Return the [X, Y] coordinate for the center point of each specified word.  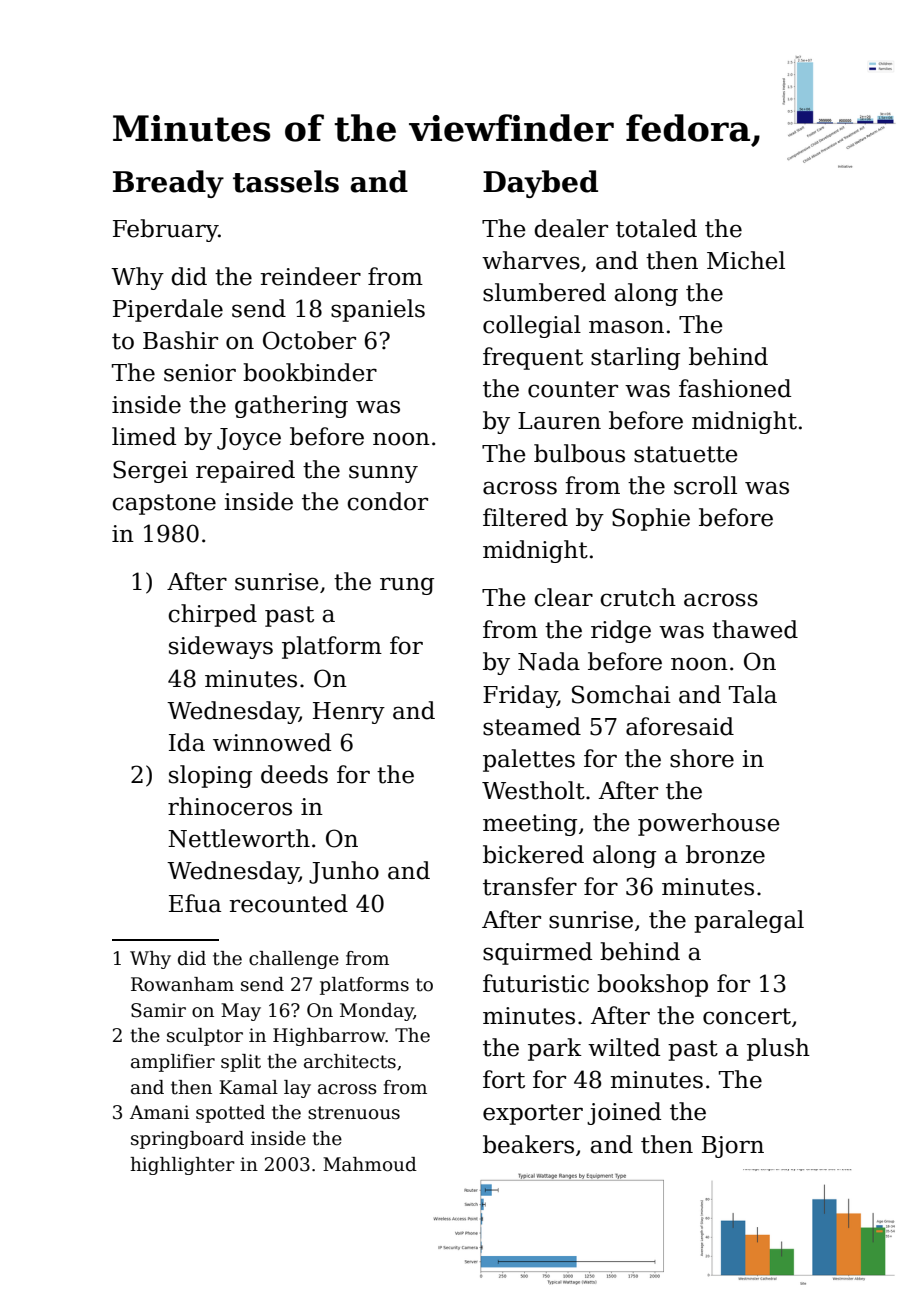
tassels [286, 181]
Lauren [559, 421]
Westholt [533, 790]
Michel [746, 260]
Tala [753, 694]
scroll [705, 485]
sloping [210, 776]
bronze [725, 854]
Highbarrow [329, 1037]
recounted [289, 903]
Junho [344, 872]
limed [144, 436]
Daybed [540, 184]
